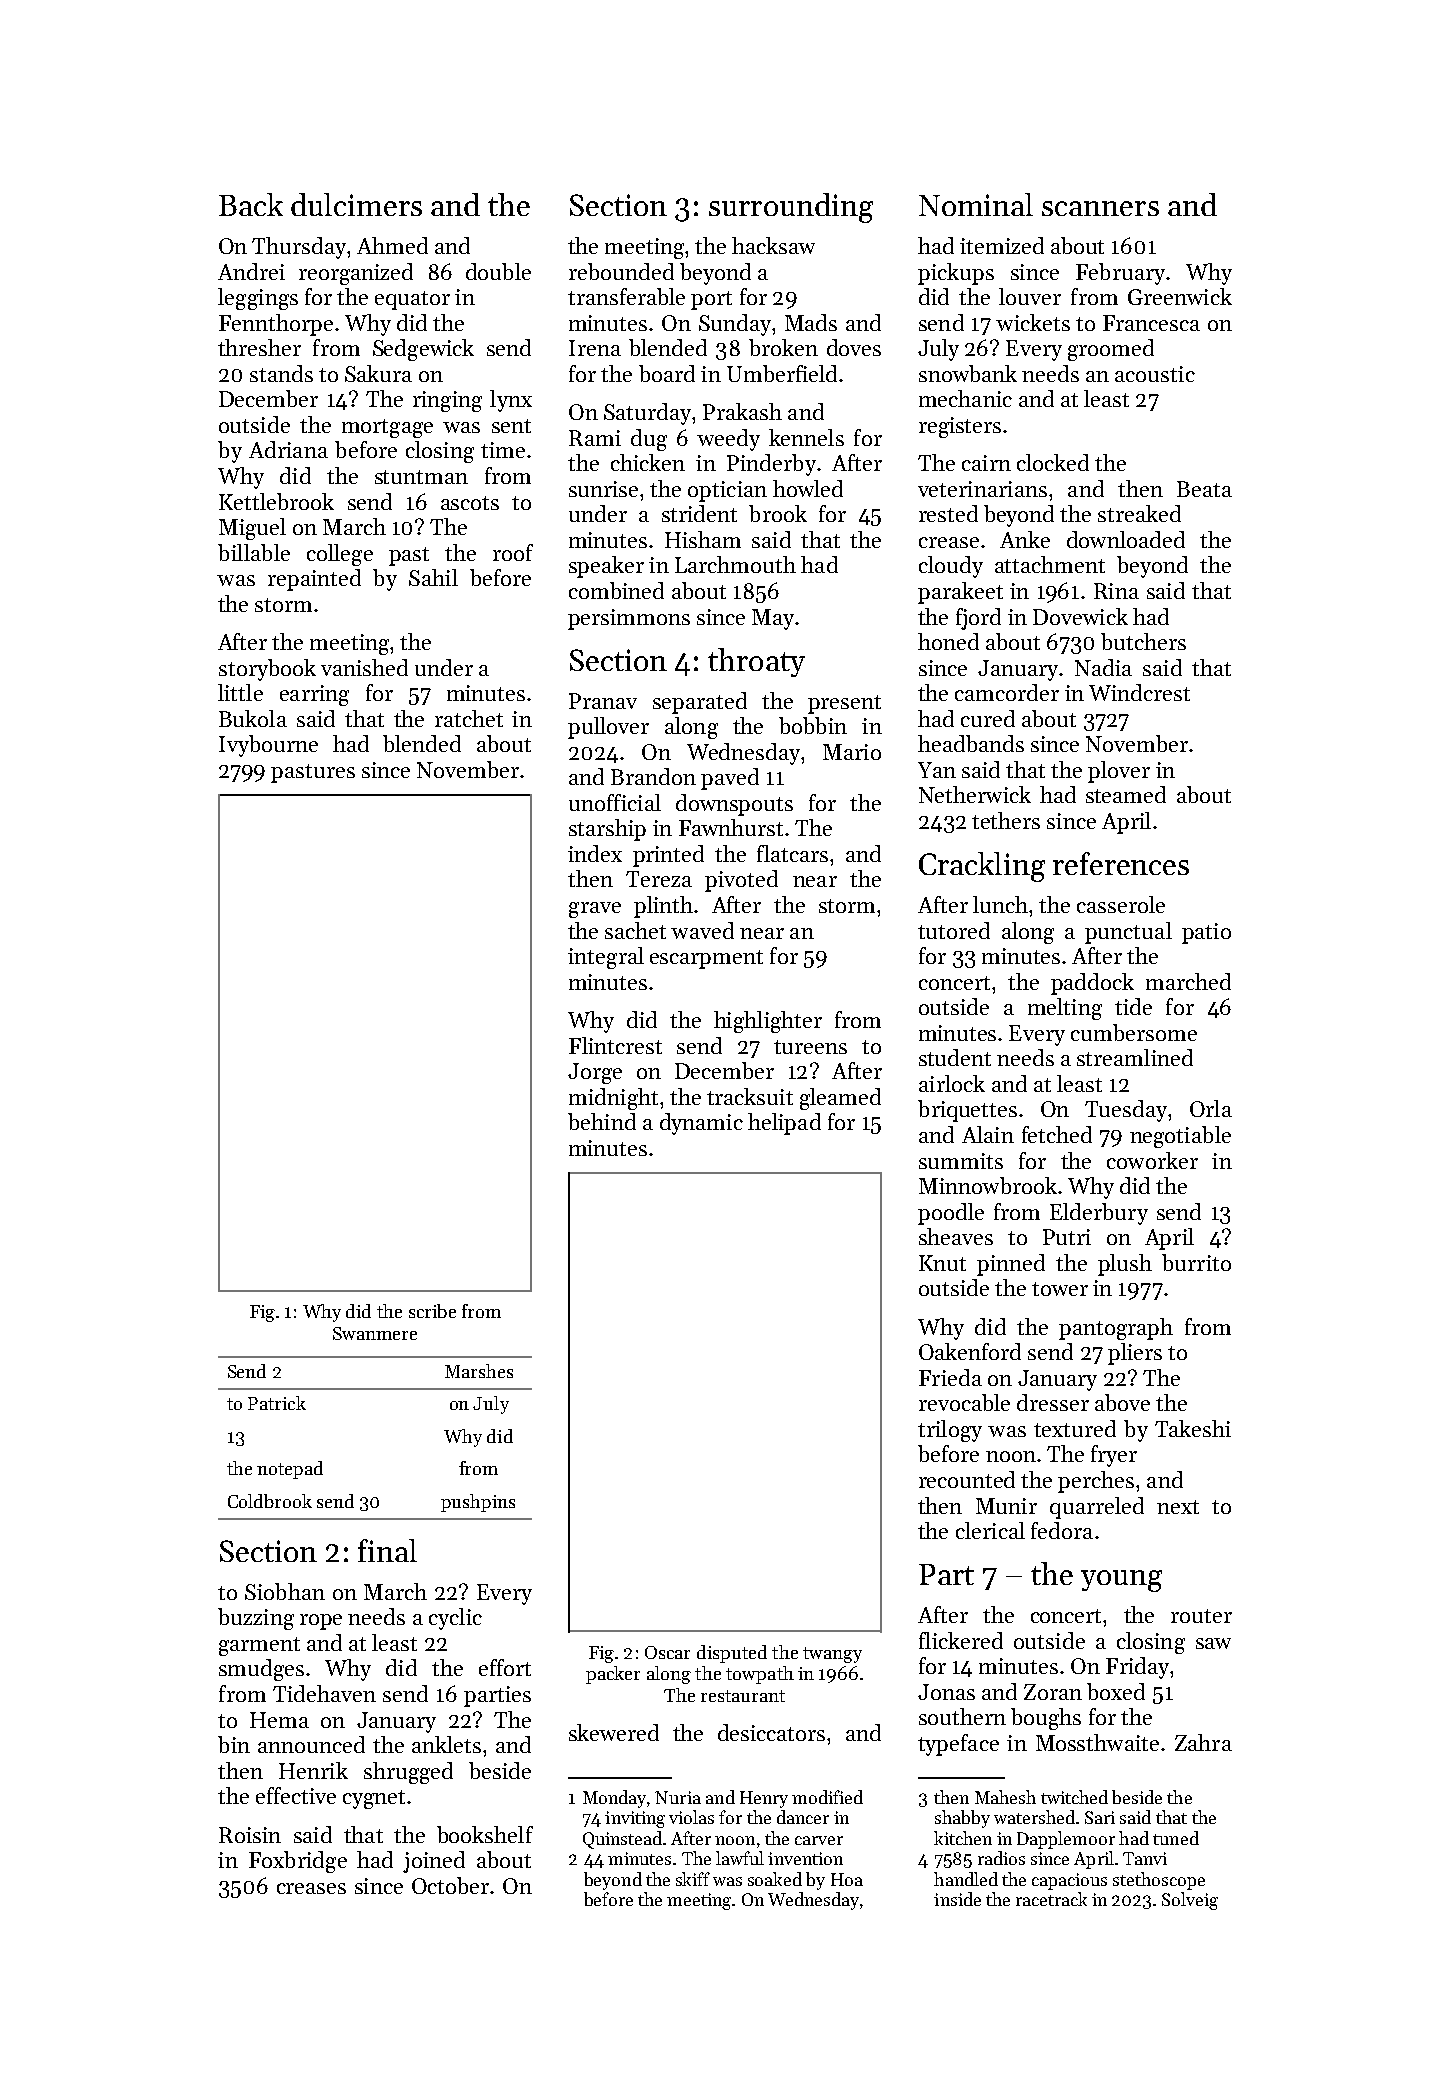 The height and width of the screenshot is (2100, 1450). What do you see at coordinates (1100, 208) in the screenshot?
I see `scanners` at bounding box center [1100, 208].
